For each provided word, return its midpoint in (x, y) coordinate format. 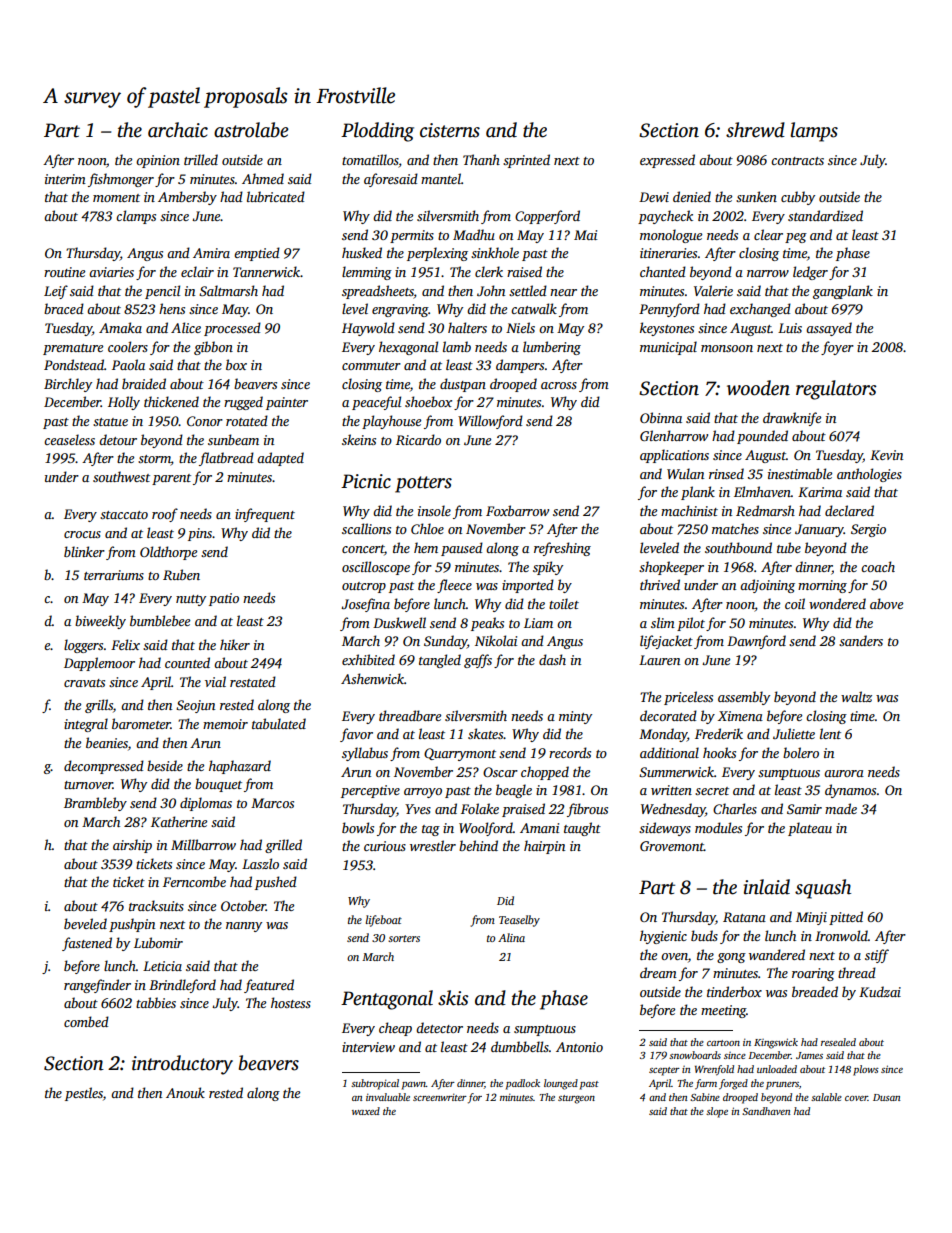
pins (200, 534)
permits (412, 236)
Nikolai (496, 640)
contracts (797, 161)
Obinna (661, 417)
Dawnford (756, 642)
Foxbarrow (517, 510)
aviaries (111, 272)
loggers (83, 646)
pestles (84, 1094)
